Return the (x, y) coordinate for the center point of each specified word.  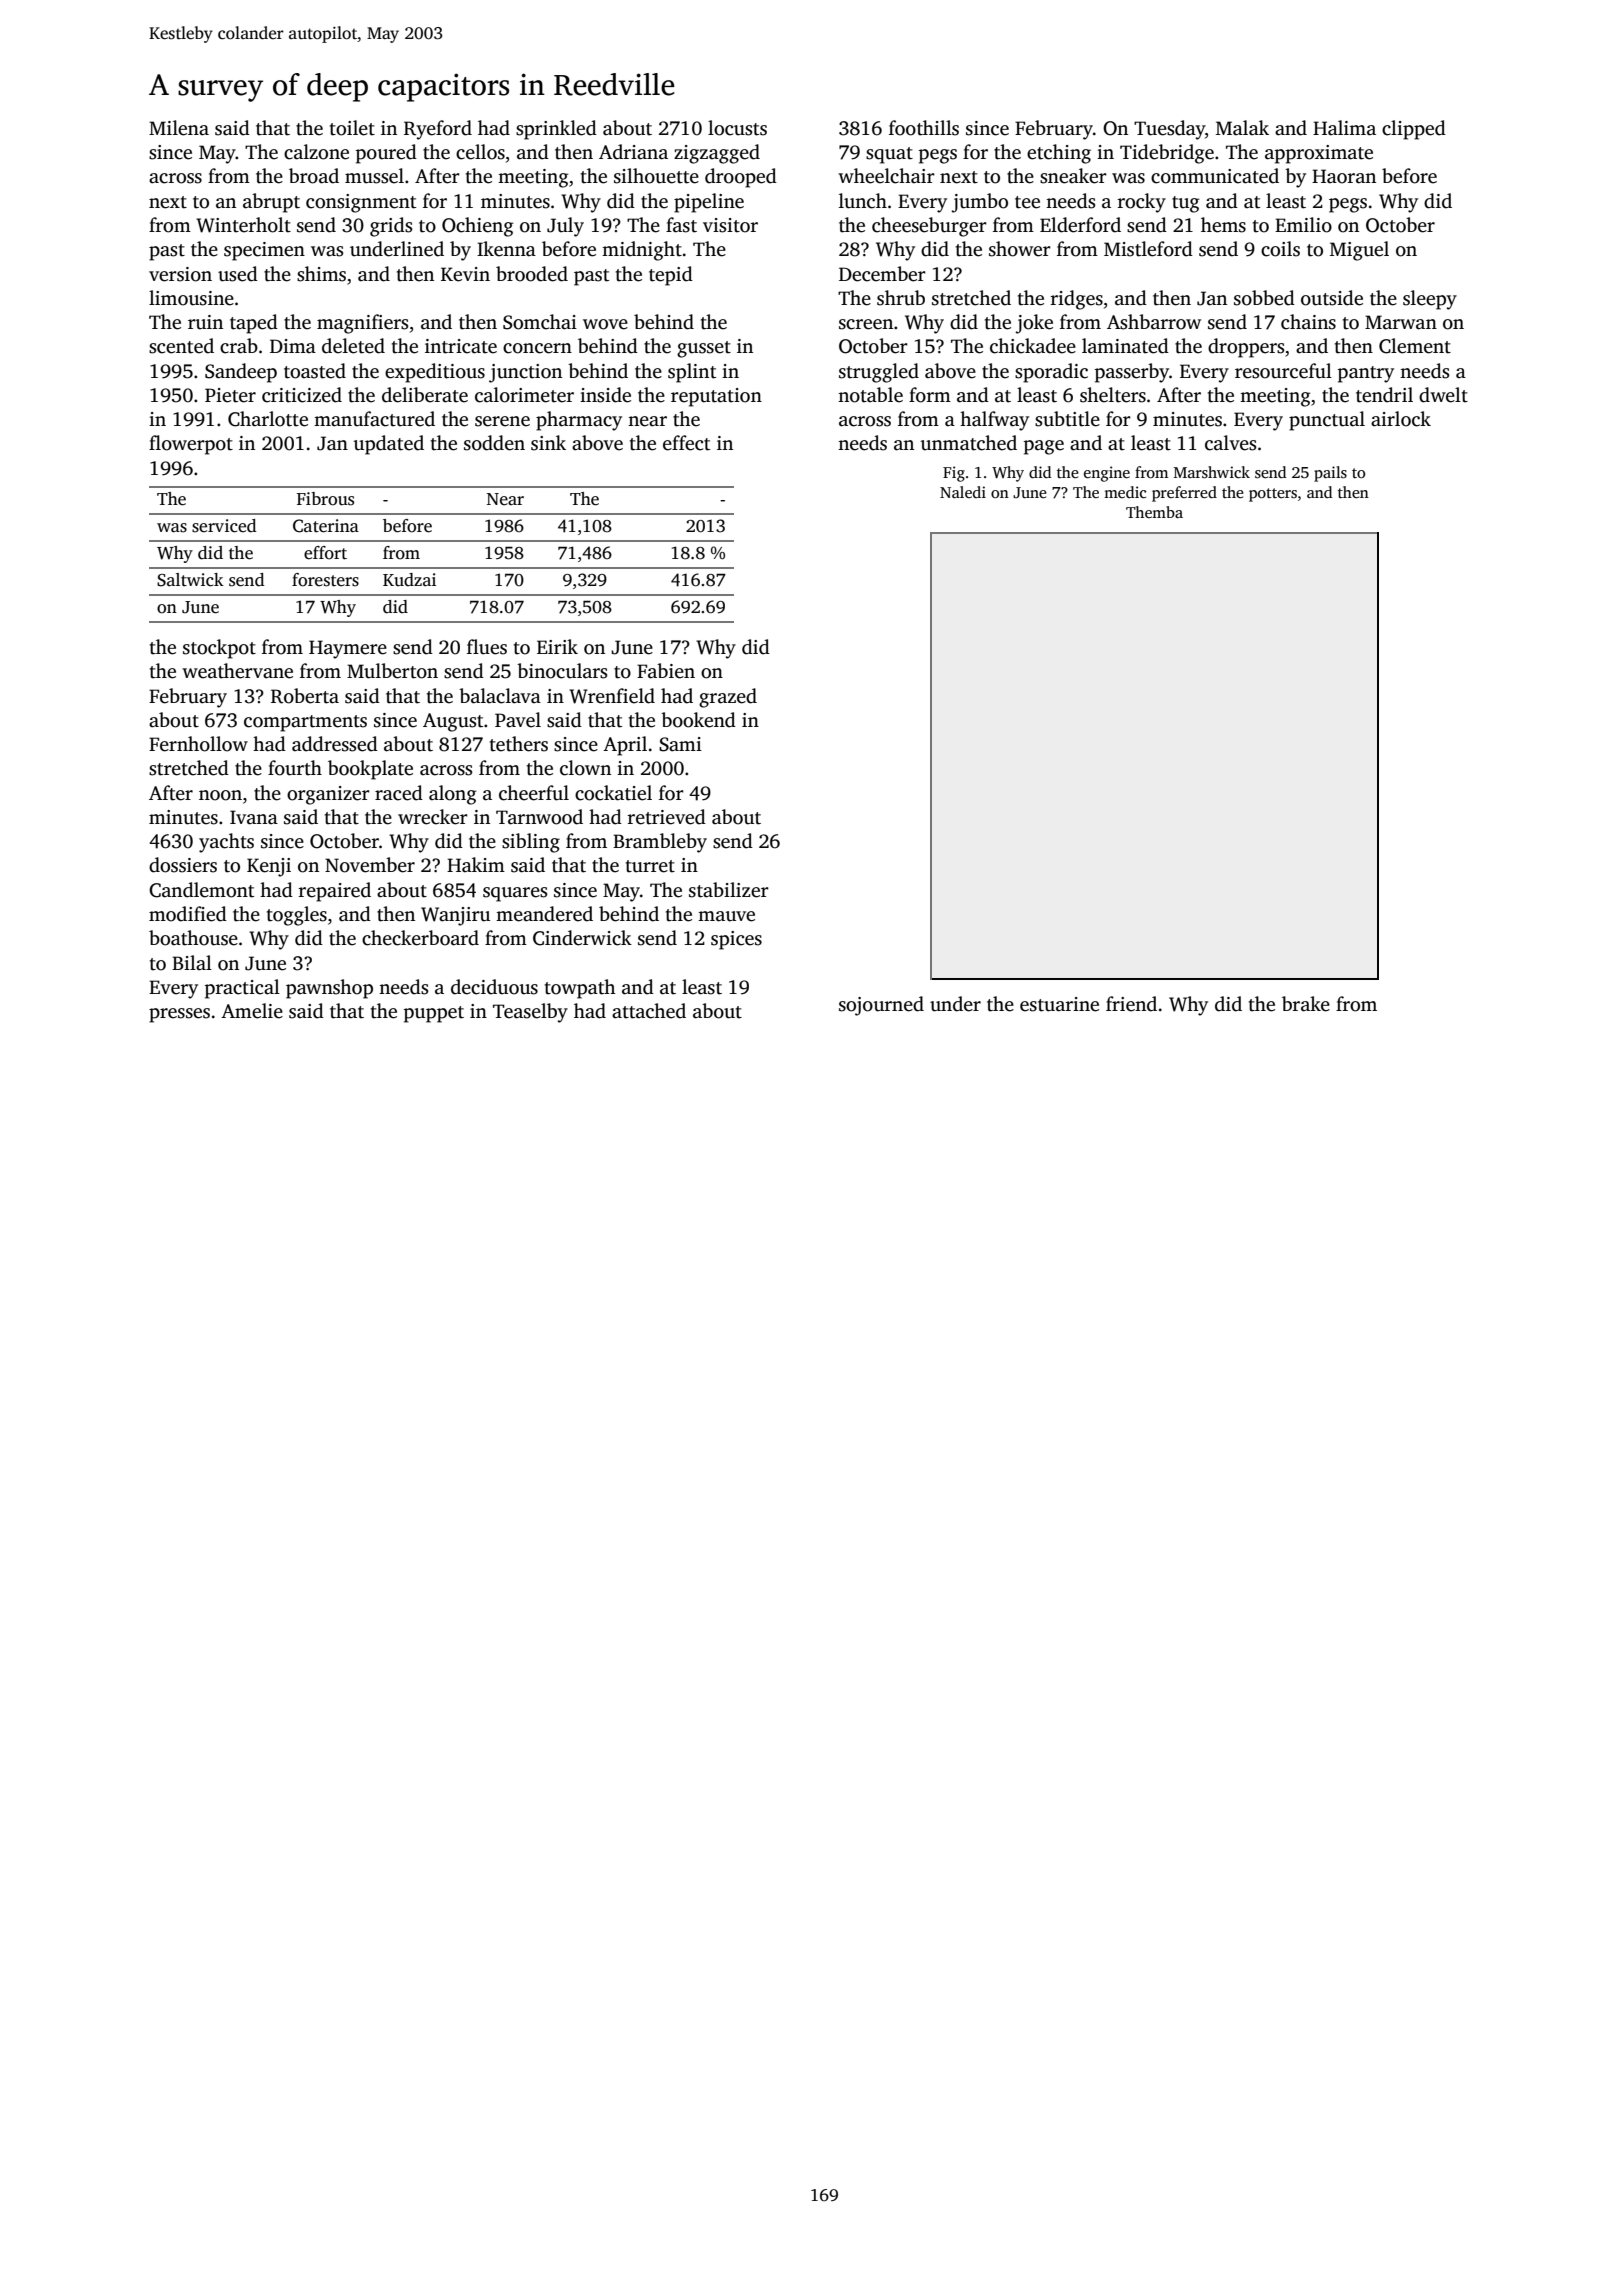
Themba (1154, 512)
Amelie (252, 1011)
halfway (994, 421)
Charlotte (268, 419)
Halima (1344, 128)
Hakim (476, 864)
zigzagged (717, 154)
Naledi (963, 492)
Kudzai (409, 579)
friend (1131, 1004)
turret (650, 866)
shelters (1113, 395)
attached (649, 1011)
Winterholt (243, 225)
